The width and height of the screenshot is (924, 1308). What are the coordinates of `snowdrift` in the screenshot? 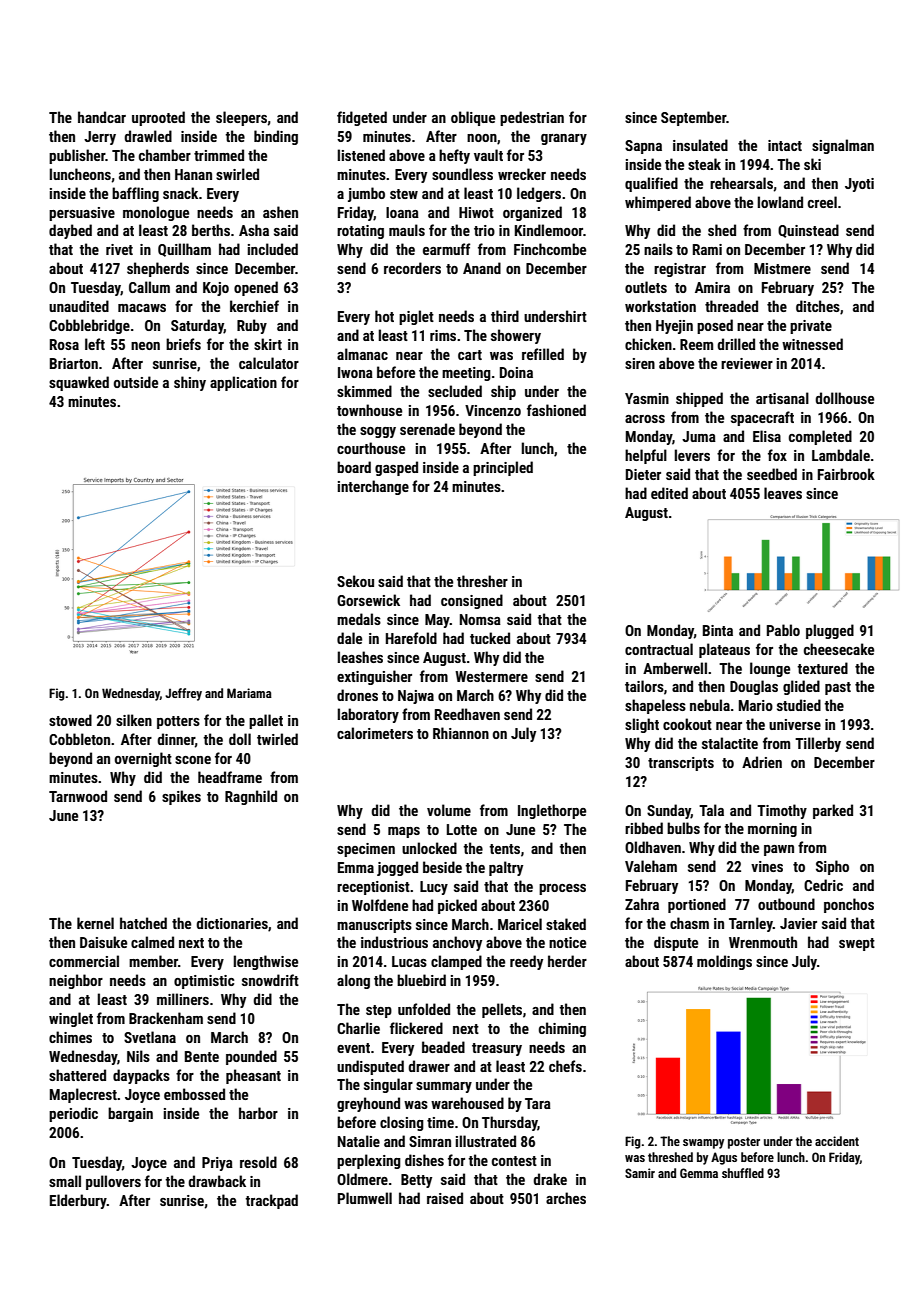 It's located at (270, 980).
